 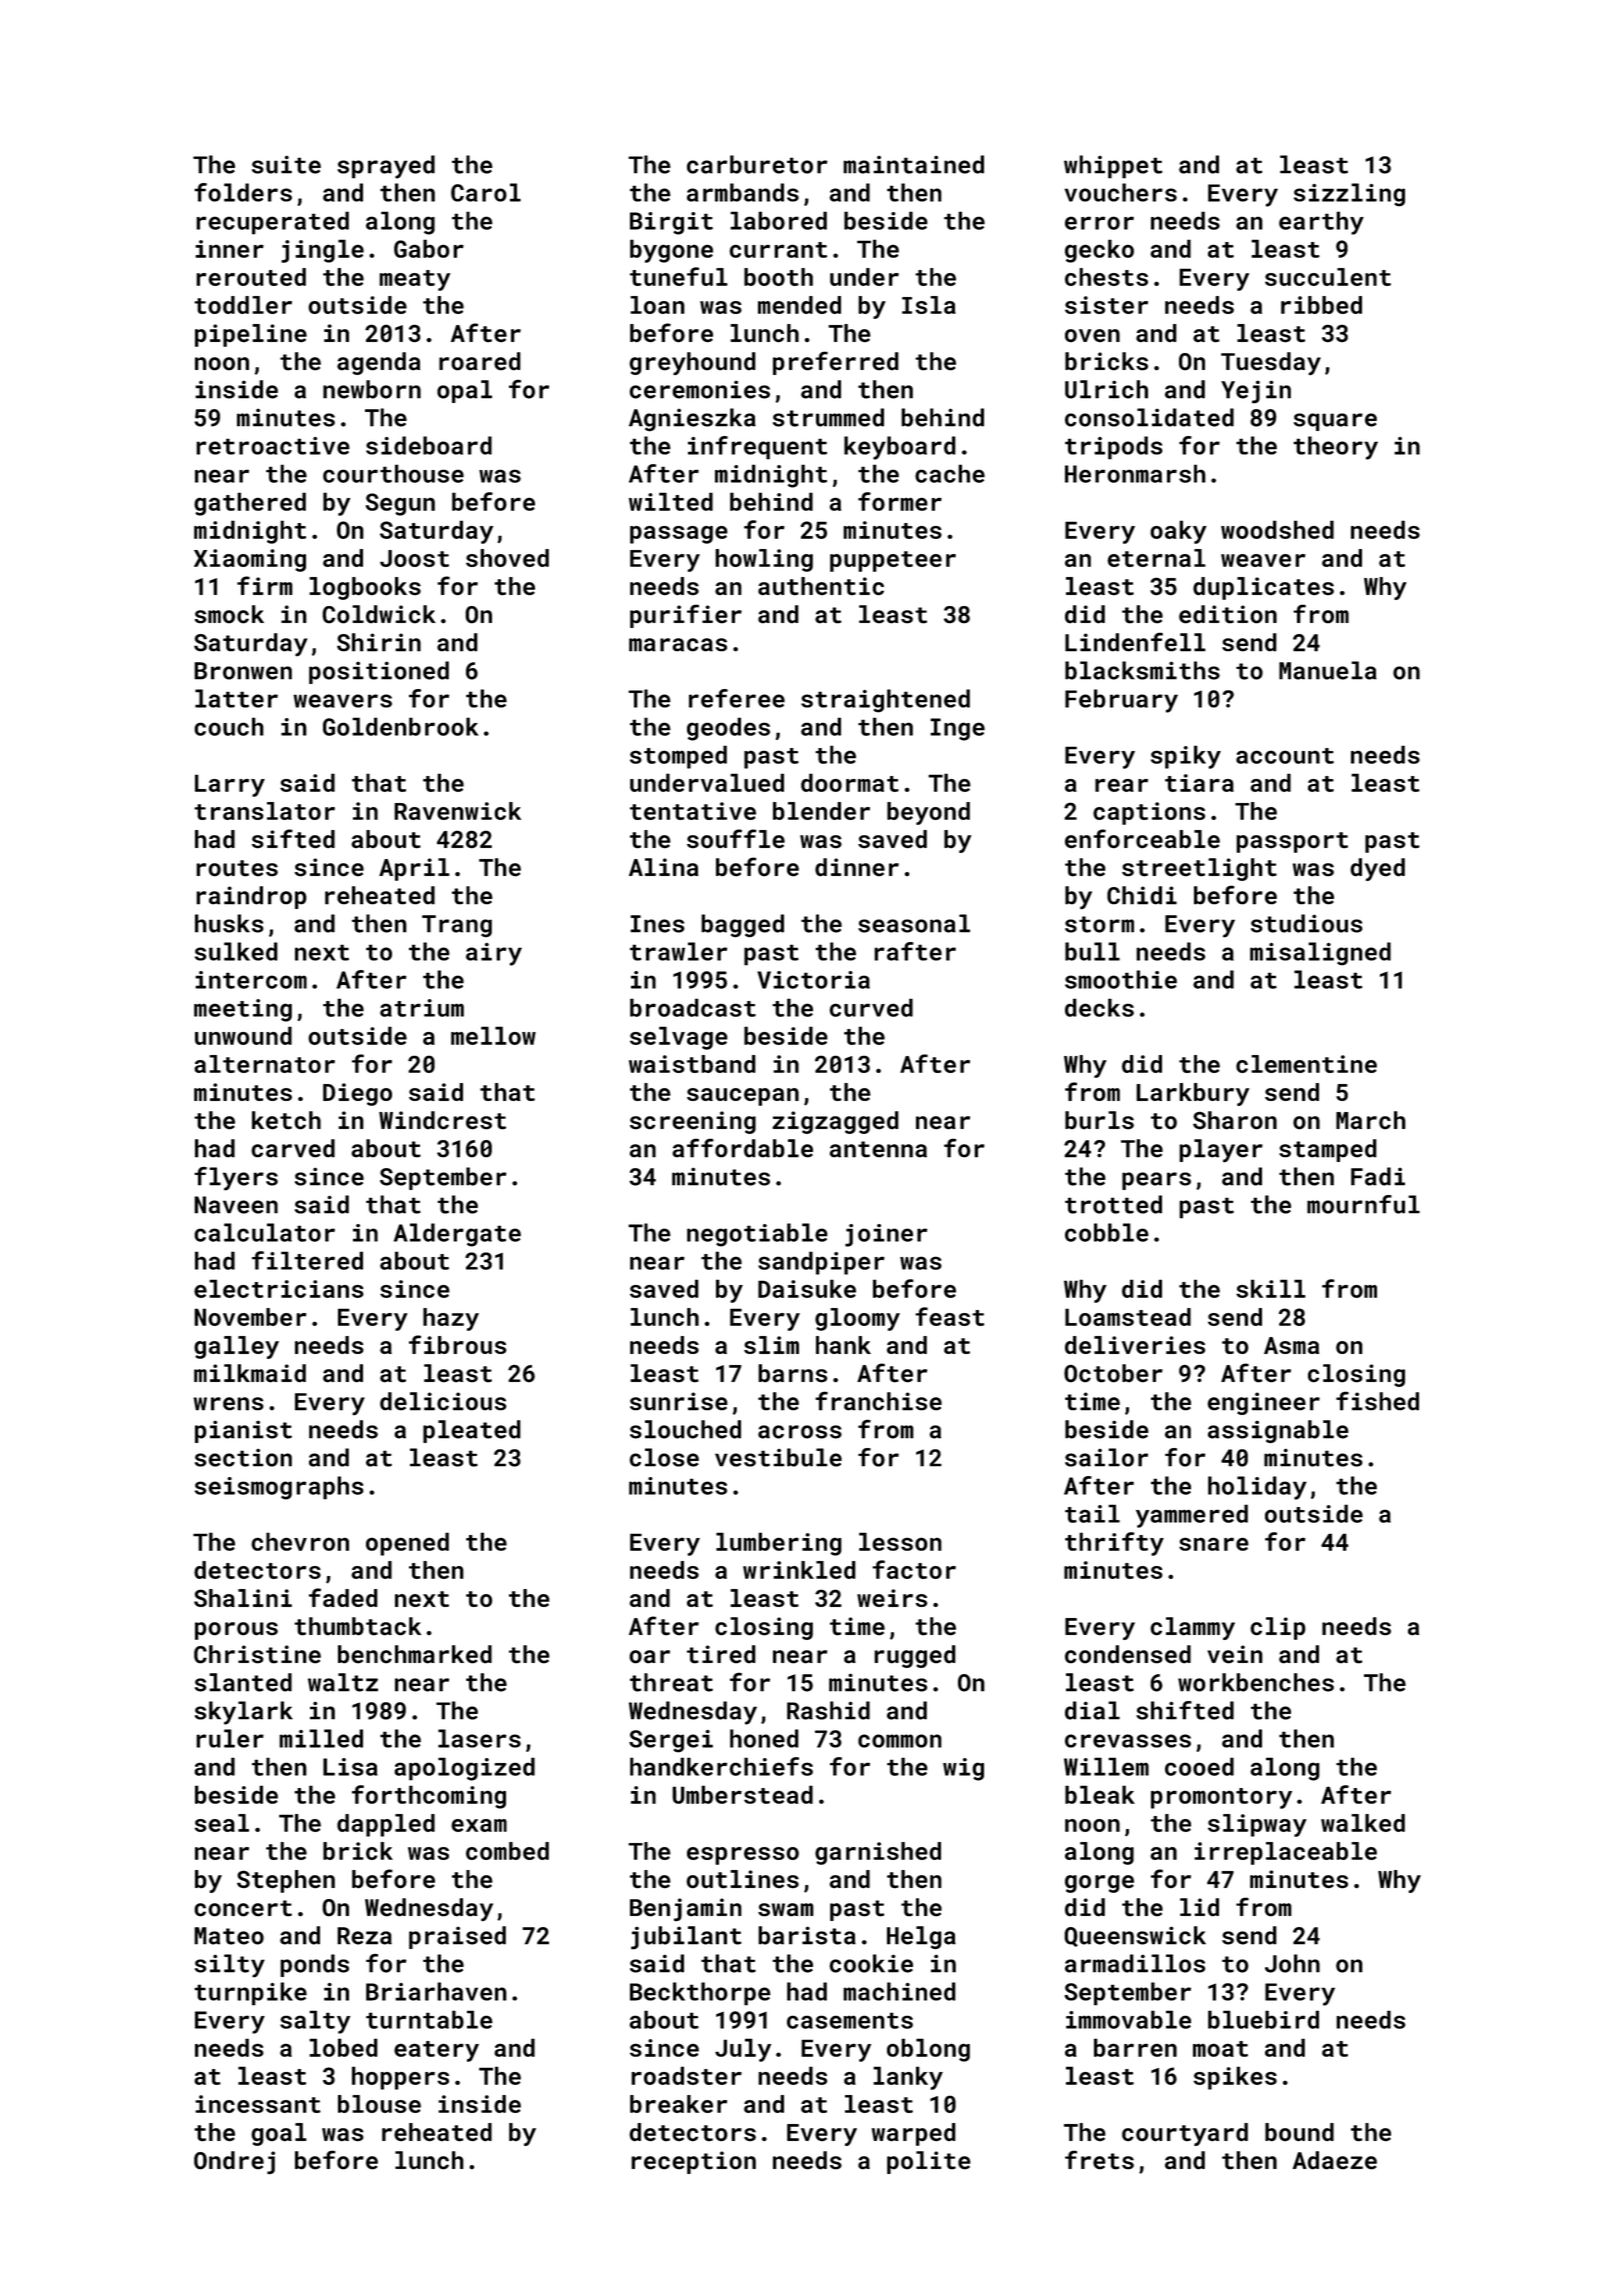 What do you see at coordinates (237, 868) in the image?
I see `routes` at bounding box center [237, 868].
